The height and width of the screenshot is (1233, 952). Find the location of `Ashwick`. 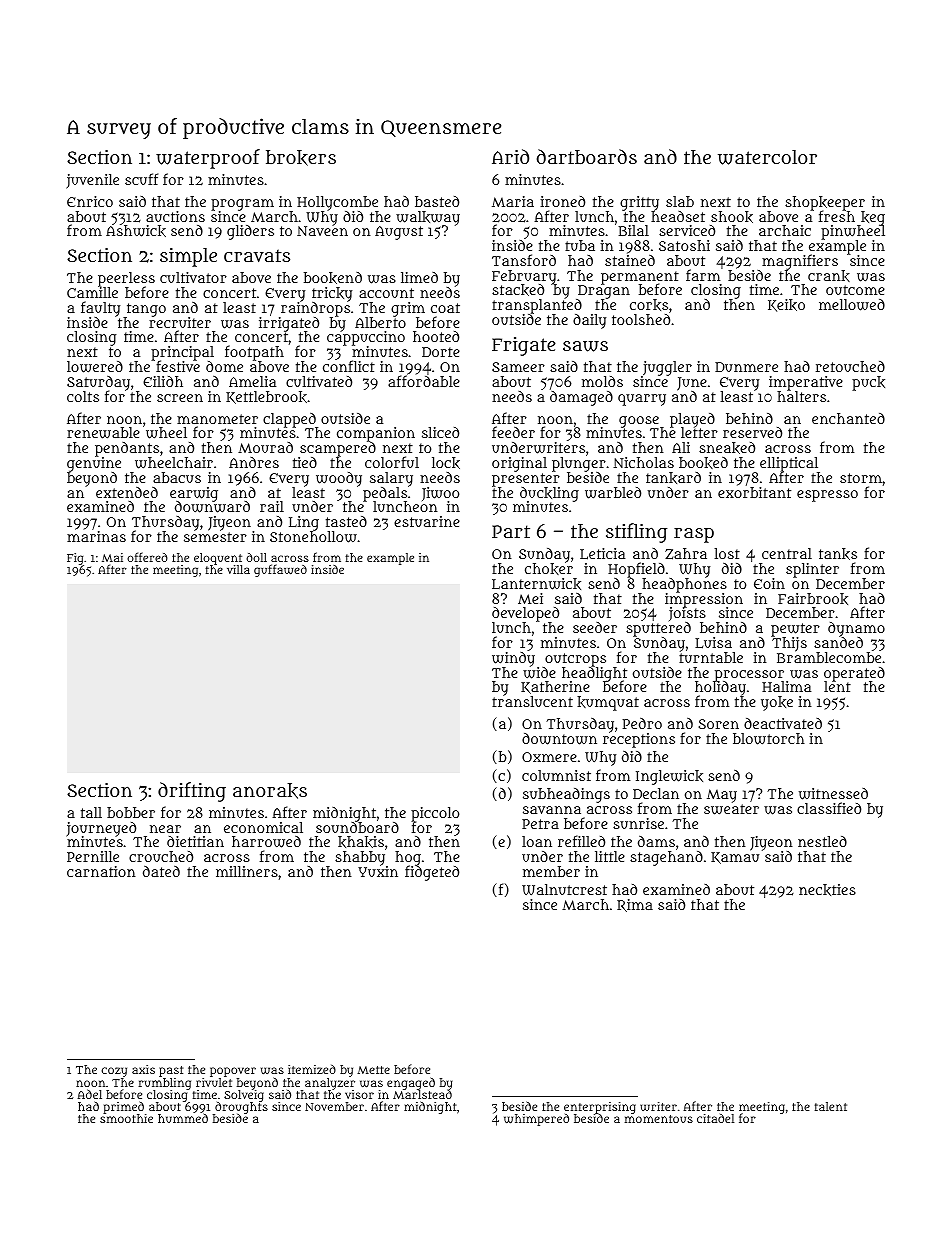

Ashwick is located at coordinates (136, 231).
